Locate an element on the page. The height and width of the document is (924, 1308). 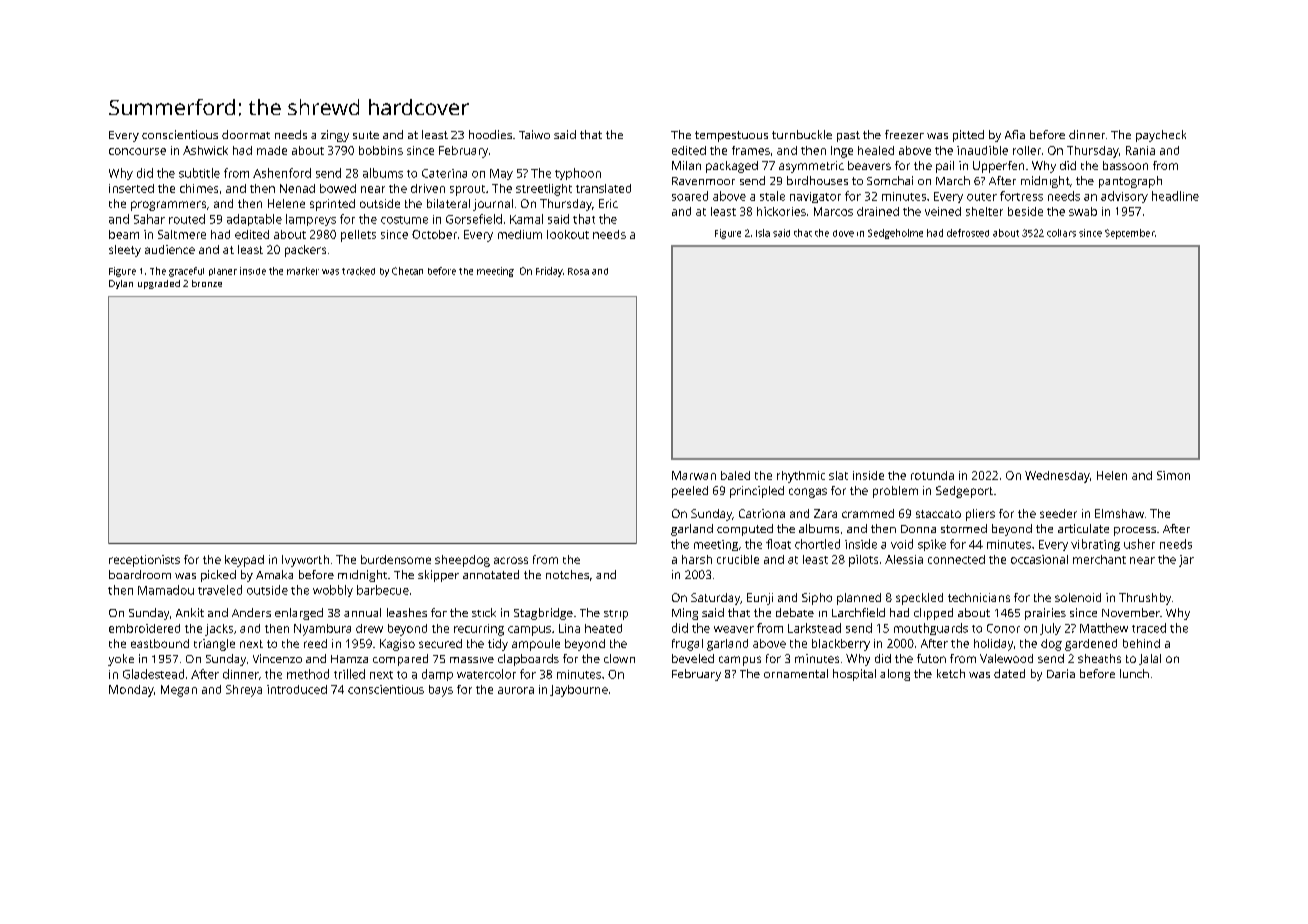
tempestuous is located at coordinates (731, 136).
